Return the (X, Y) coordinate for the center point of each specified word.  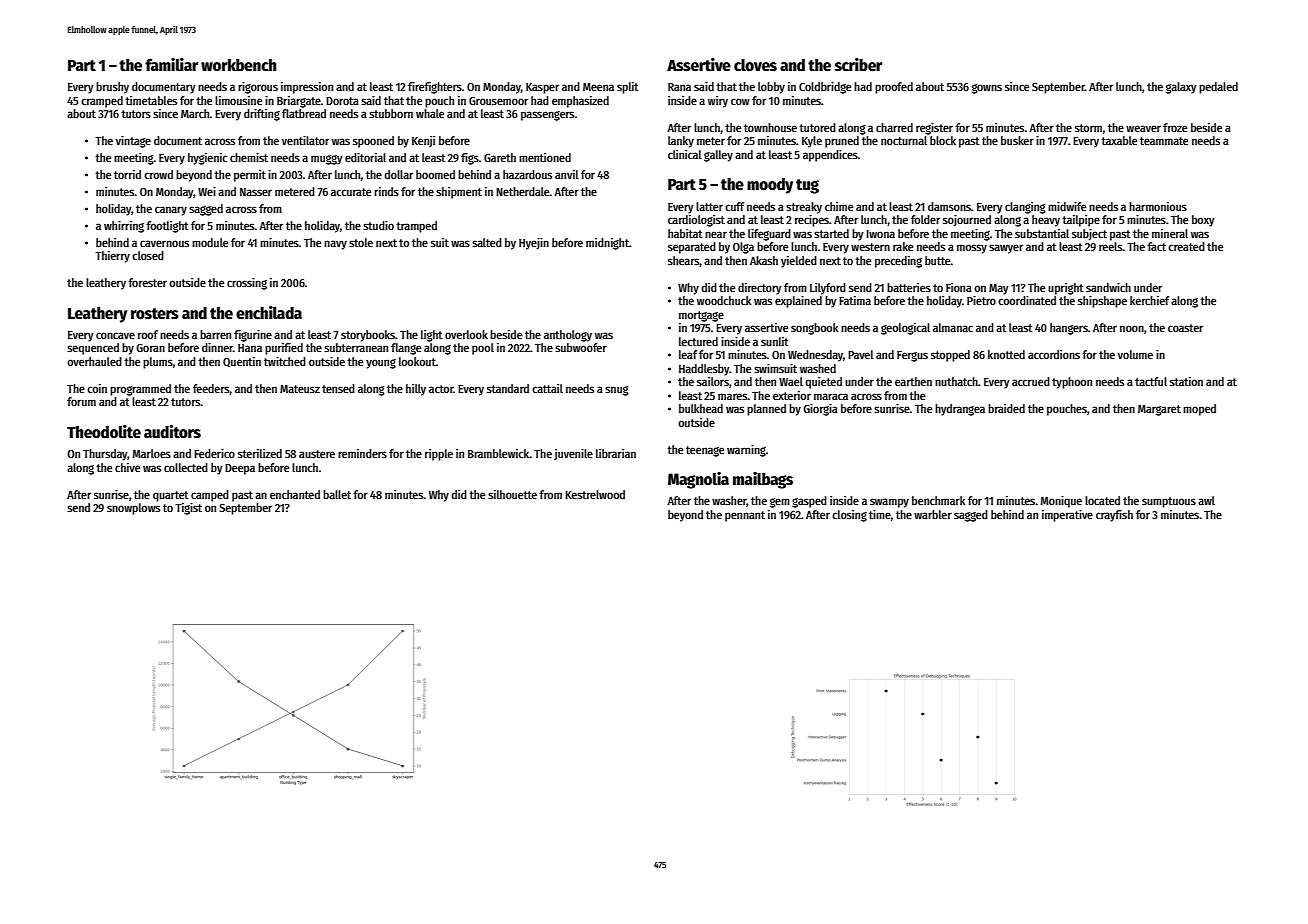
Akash (764, 260)
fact (1156, 246)
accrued (1031, 381)
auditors (172, 432)
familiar (171, 65)
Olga (743, 248)
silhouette (512, 494)
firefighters (435, 88)
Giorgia (820, 410)
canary (171, 211)
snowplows (133, 509)
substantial (1042, 233)
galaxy (1181, 88)
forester (147, 282)
